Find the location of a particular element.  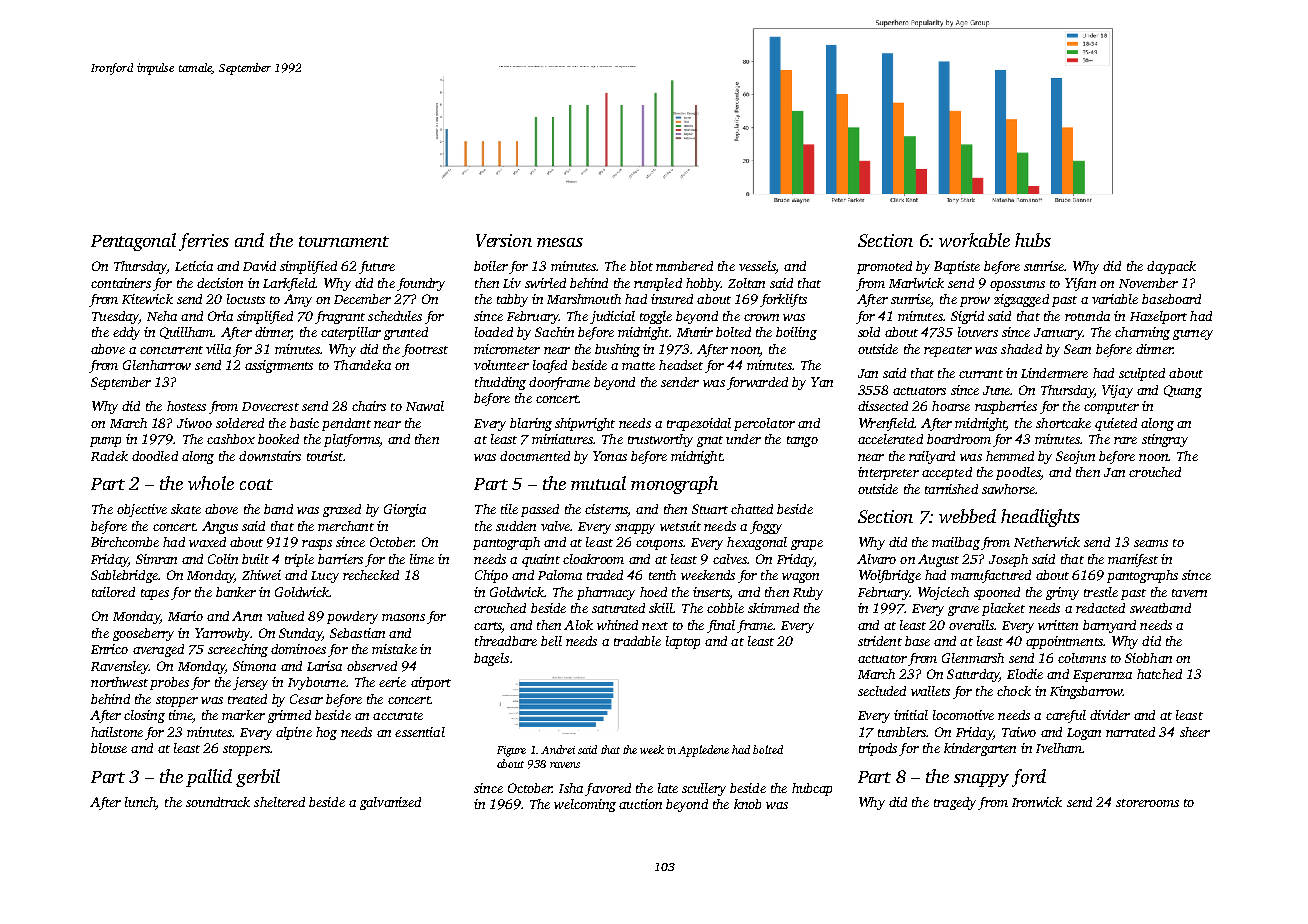

triple is located at coordinates (299, 560).
